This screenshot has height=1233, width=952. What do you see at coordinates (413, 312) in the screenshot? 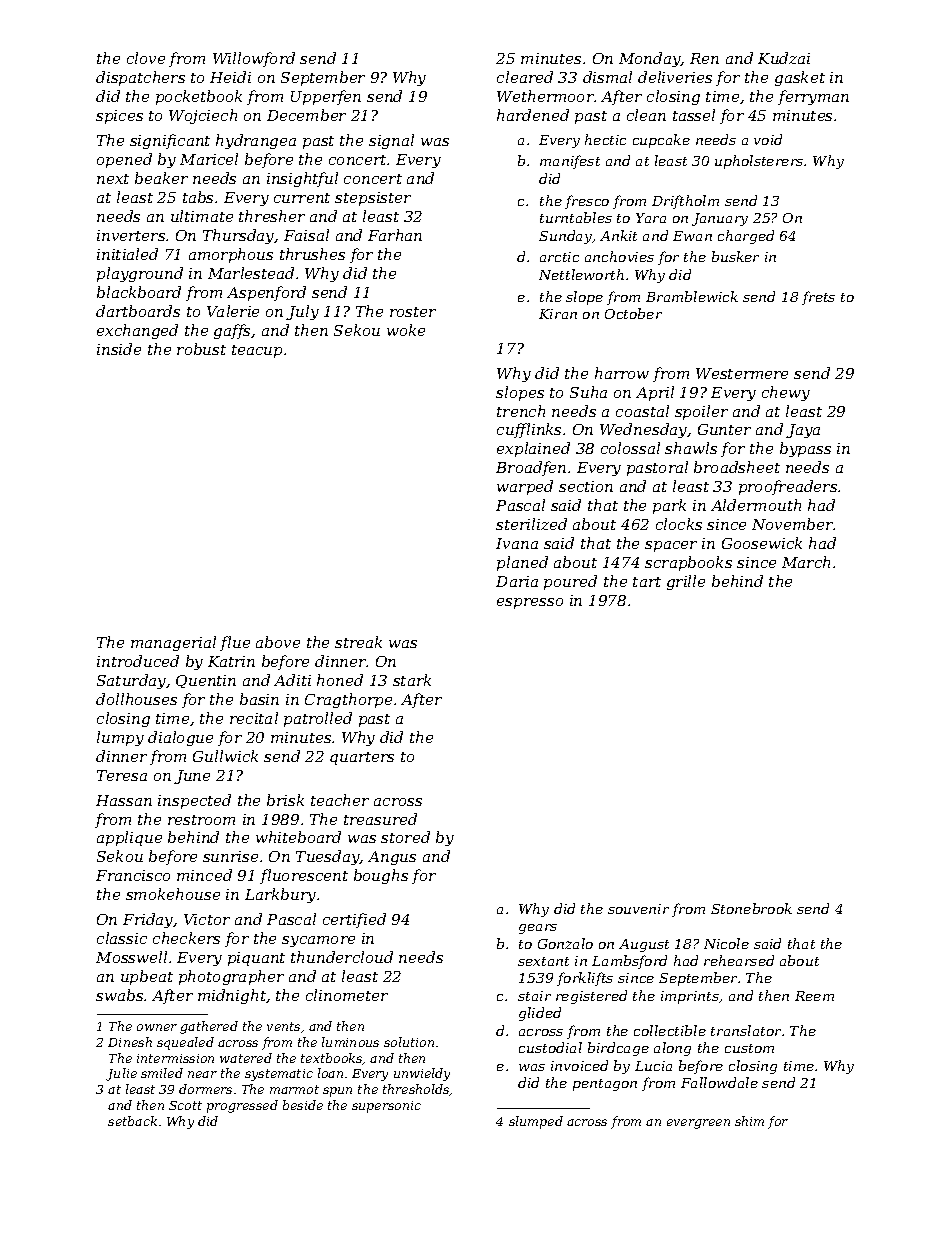
I see `roster` at bounding box center [413, 312].
